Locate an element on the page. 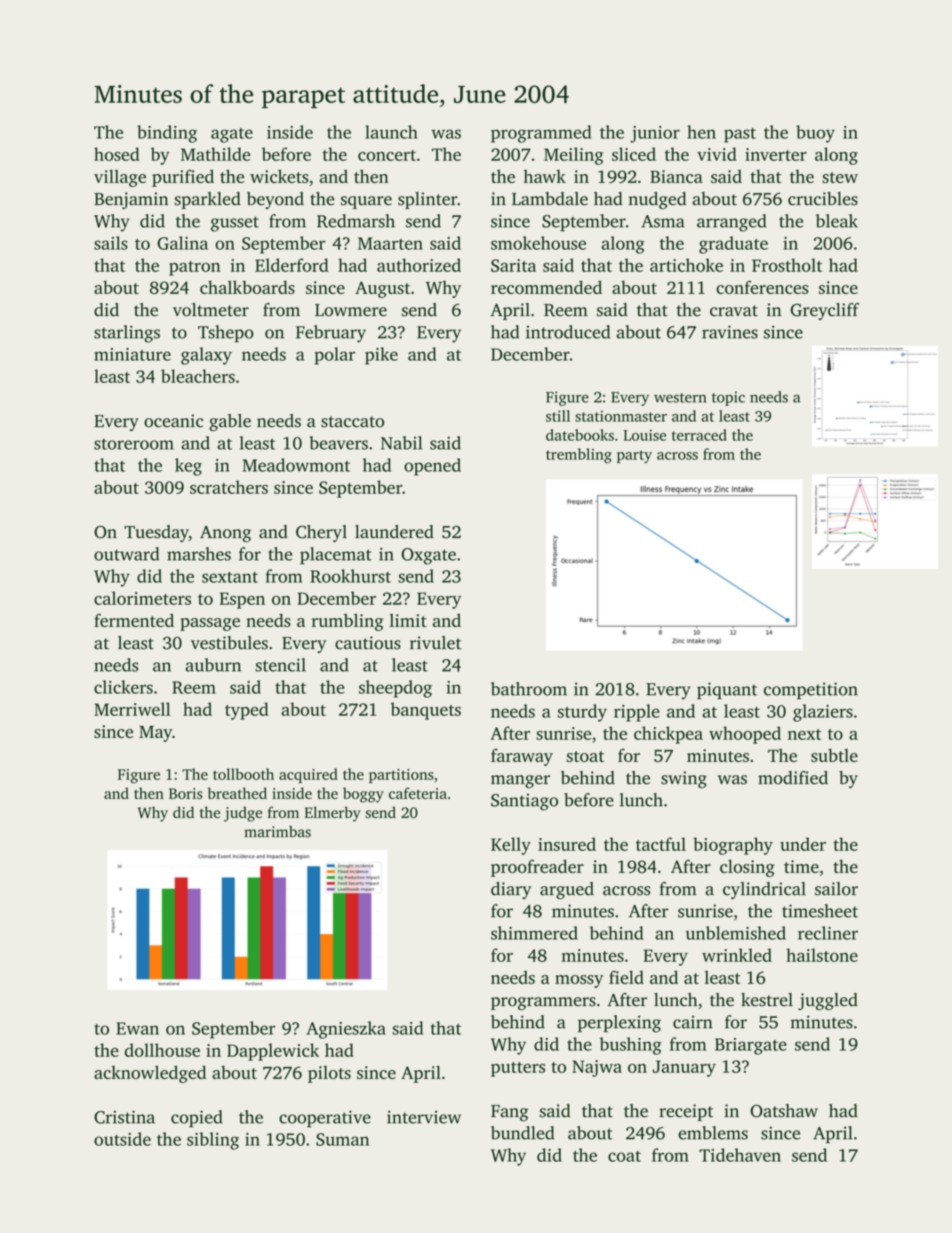 The width and height of the image is (952, 1233). Dapplewick is located at coordinates (273, 1052).
